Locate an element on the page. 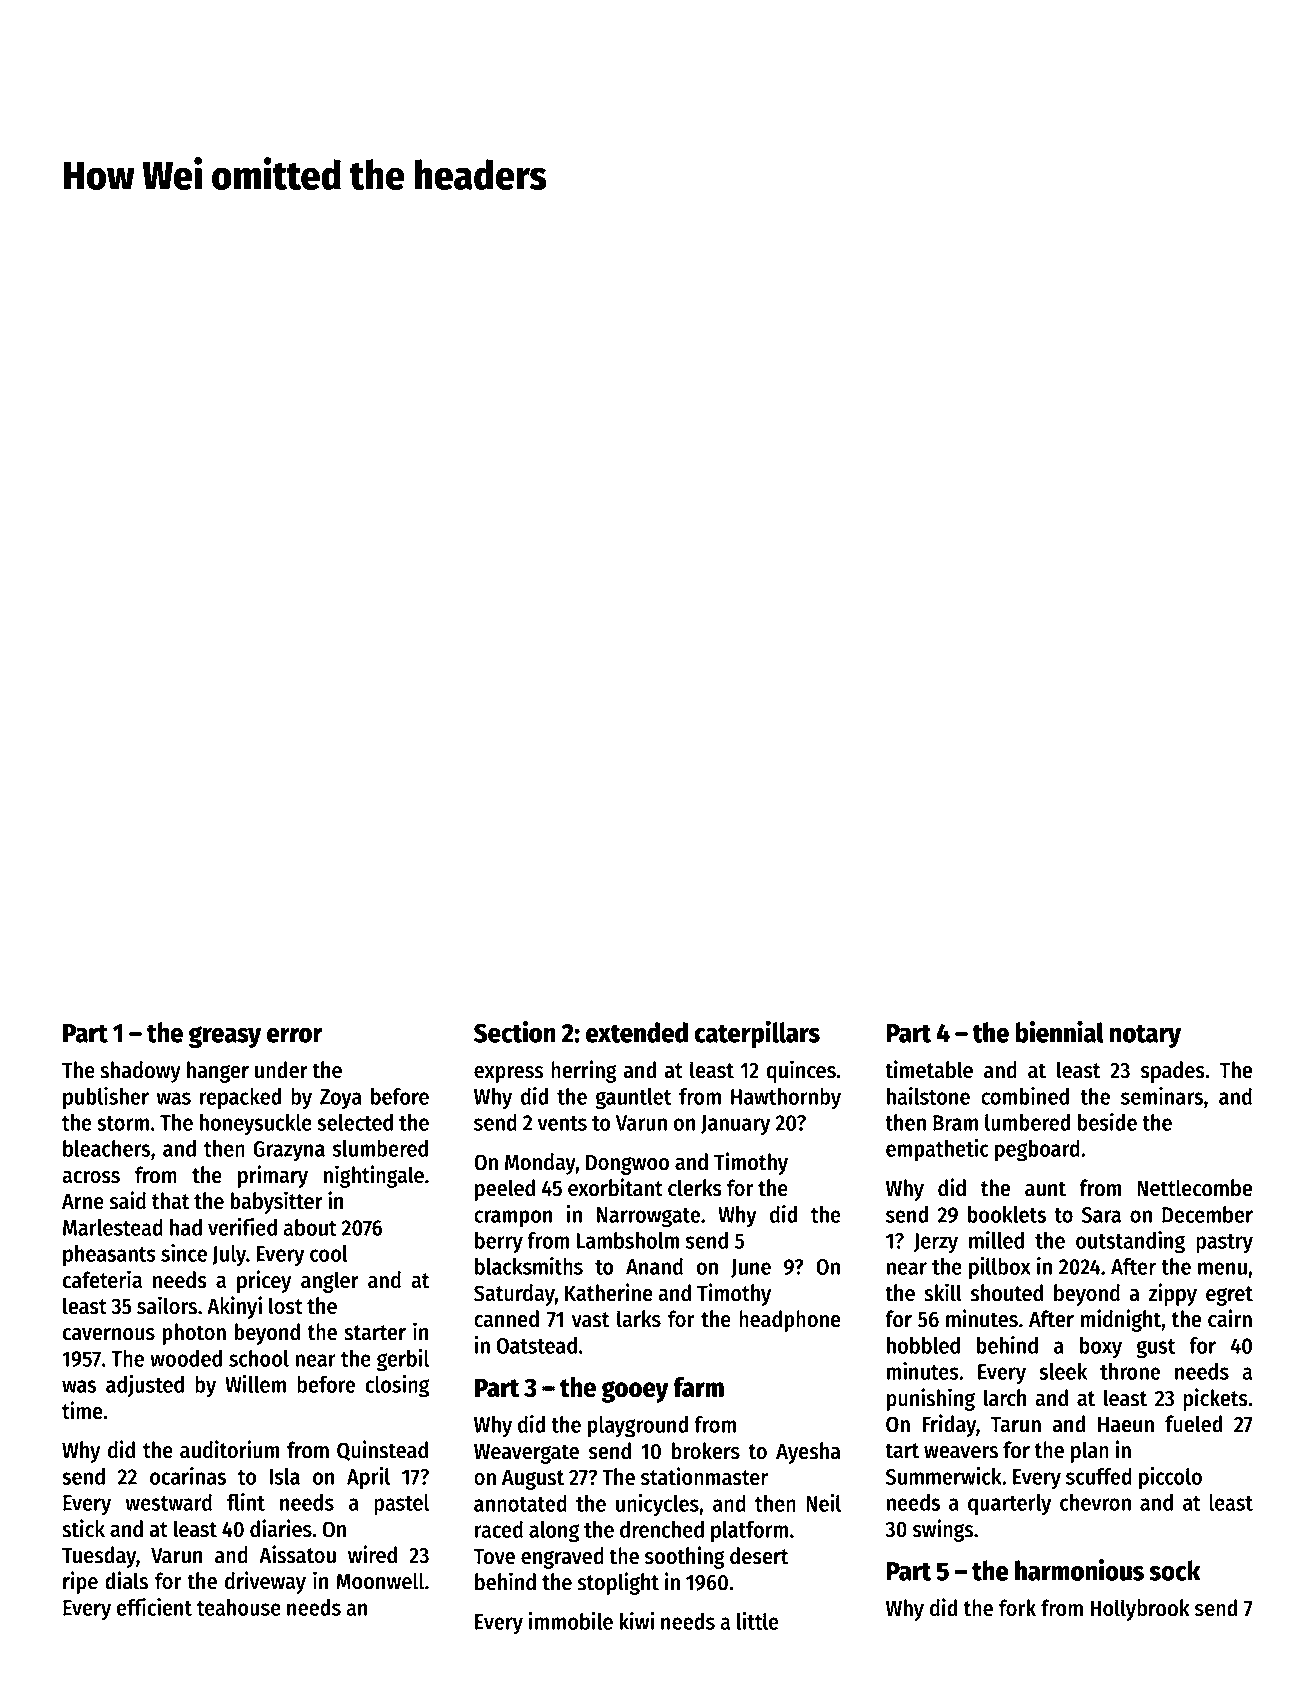 The width and height of the page is (1315, 1702). quarterly is located at coordinates (1009, 1505).
